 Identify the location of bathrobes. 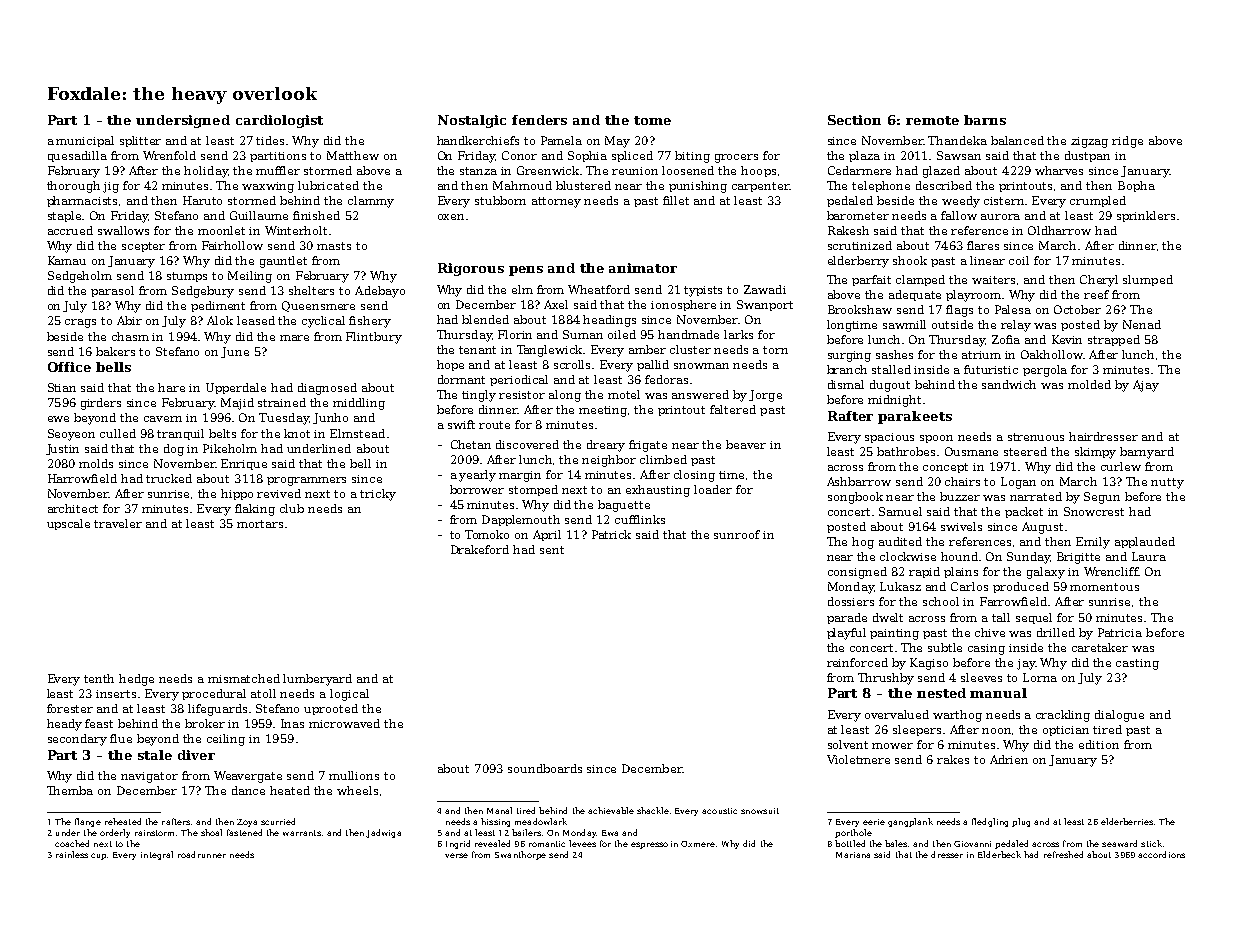
(906, 451).
